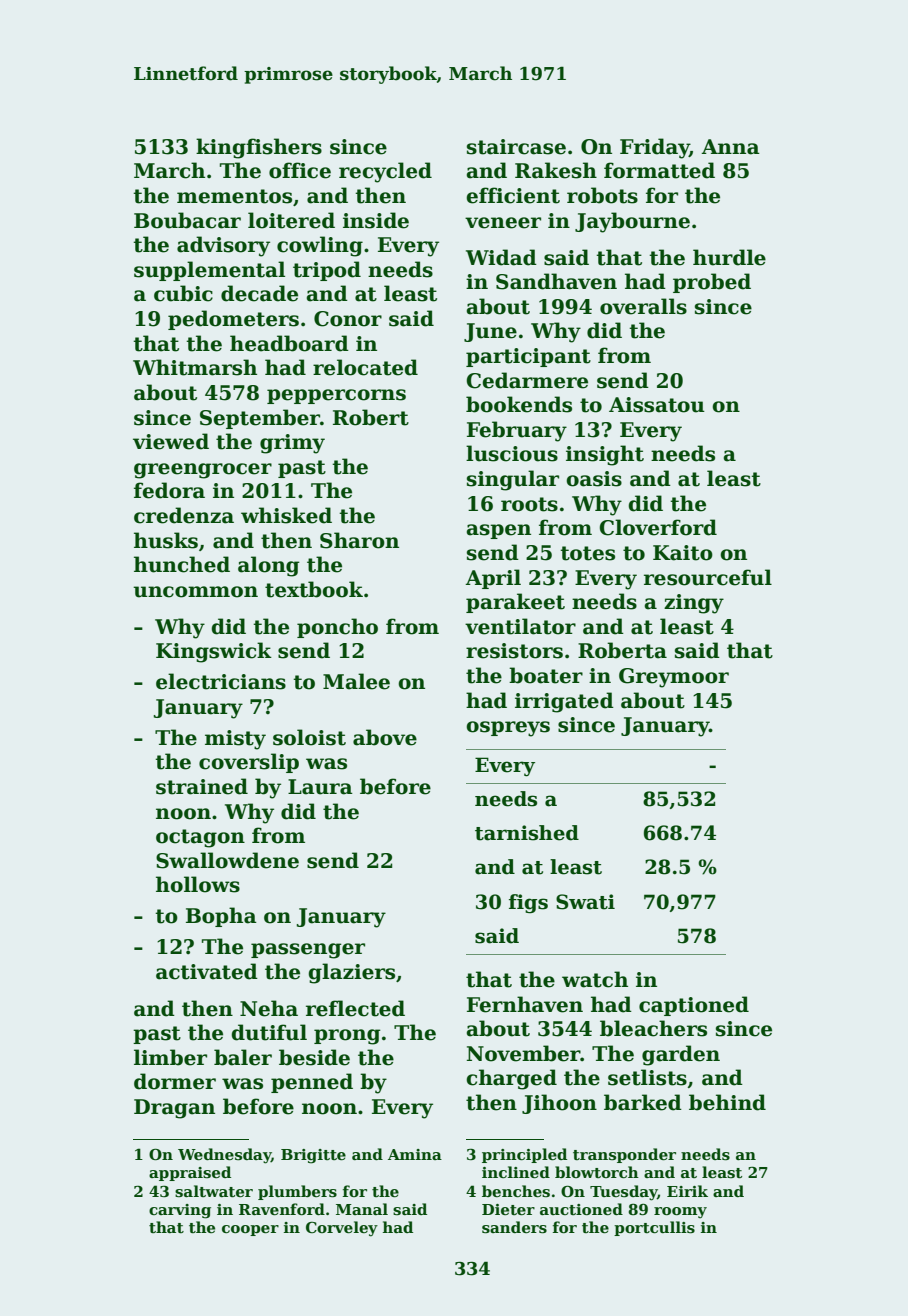 This screenshot has width=908, height=1316. Describe the element at coordinates (520, 626) in the screenshot. I see `ventilator` at that location.
